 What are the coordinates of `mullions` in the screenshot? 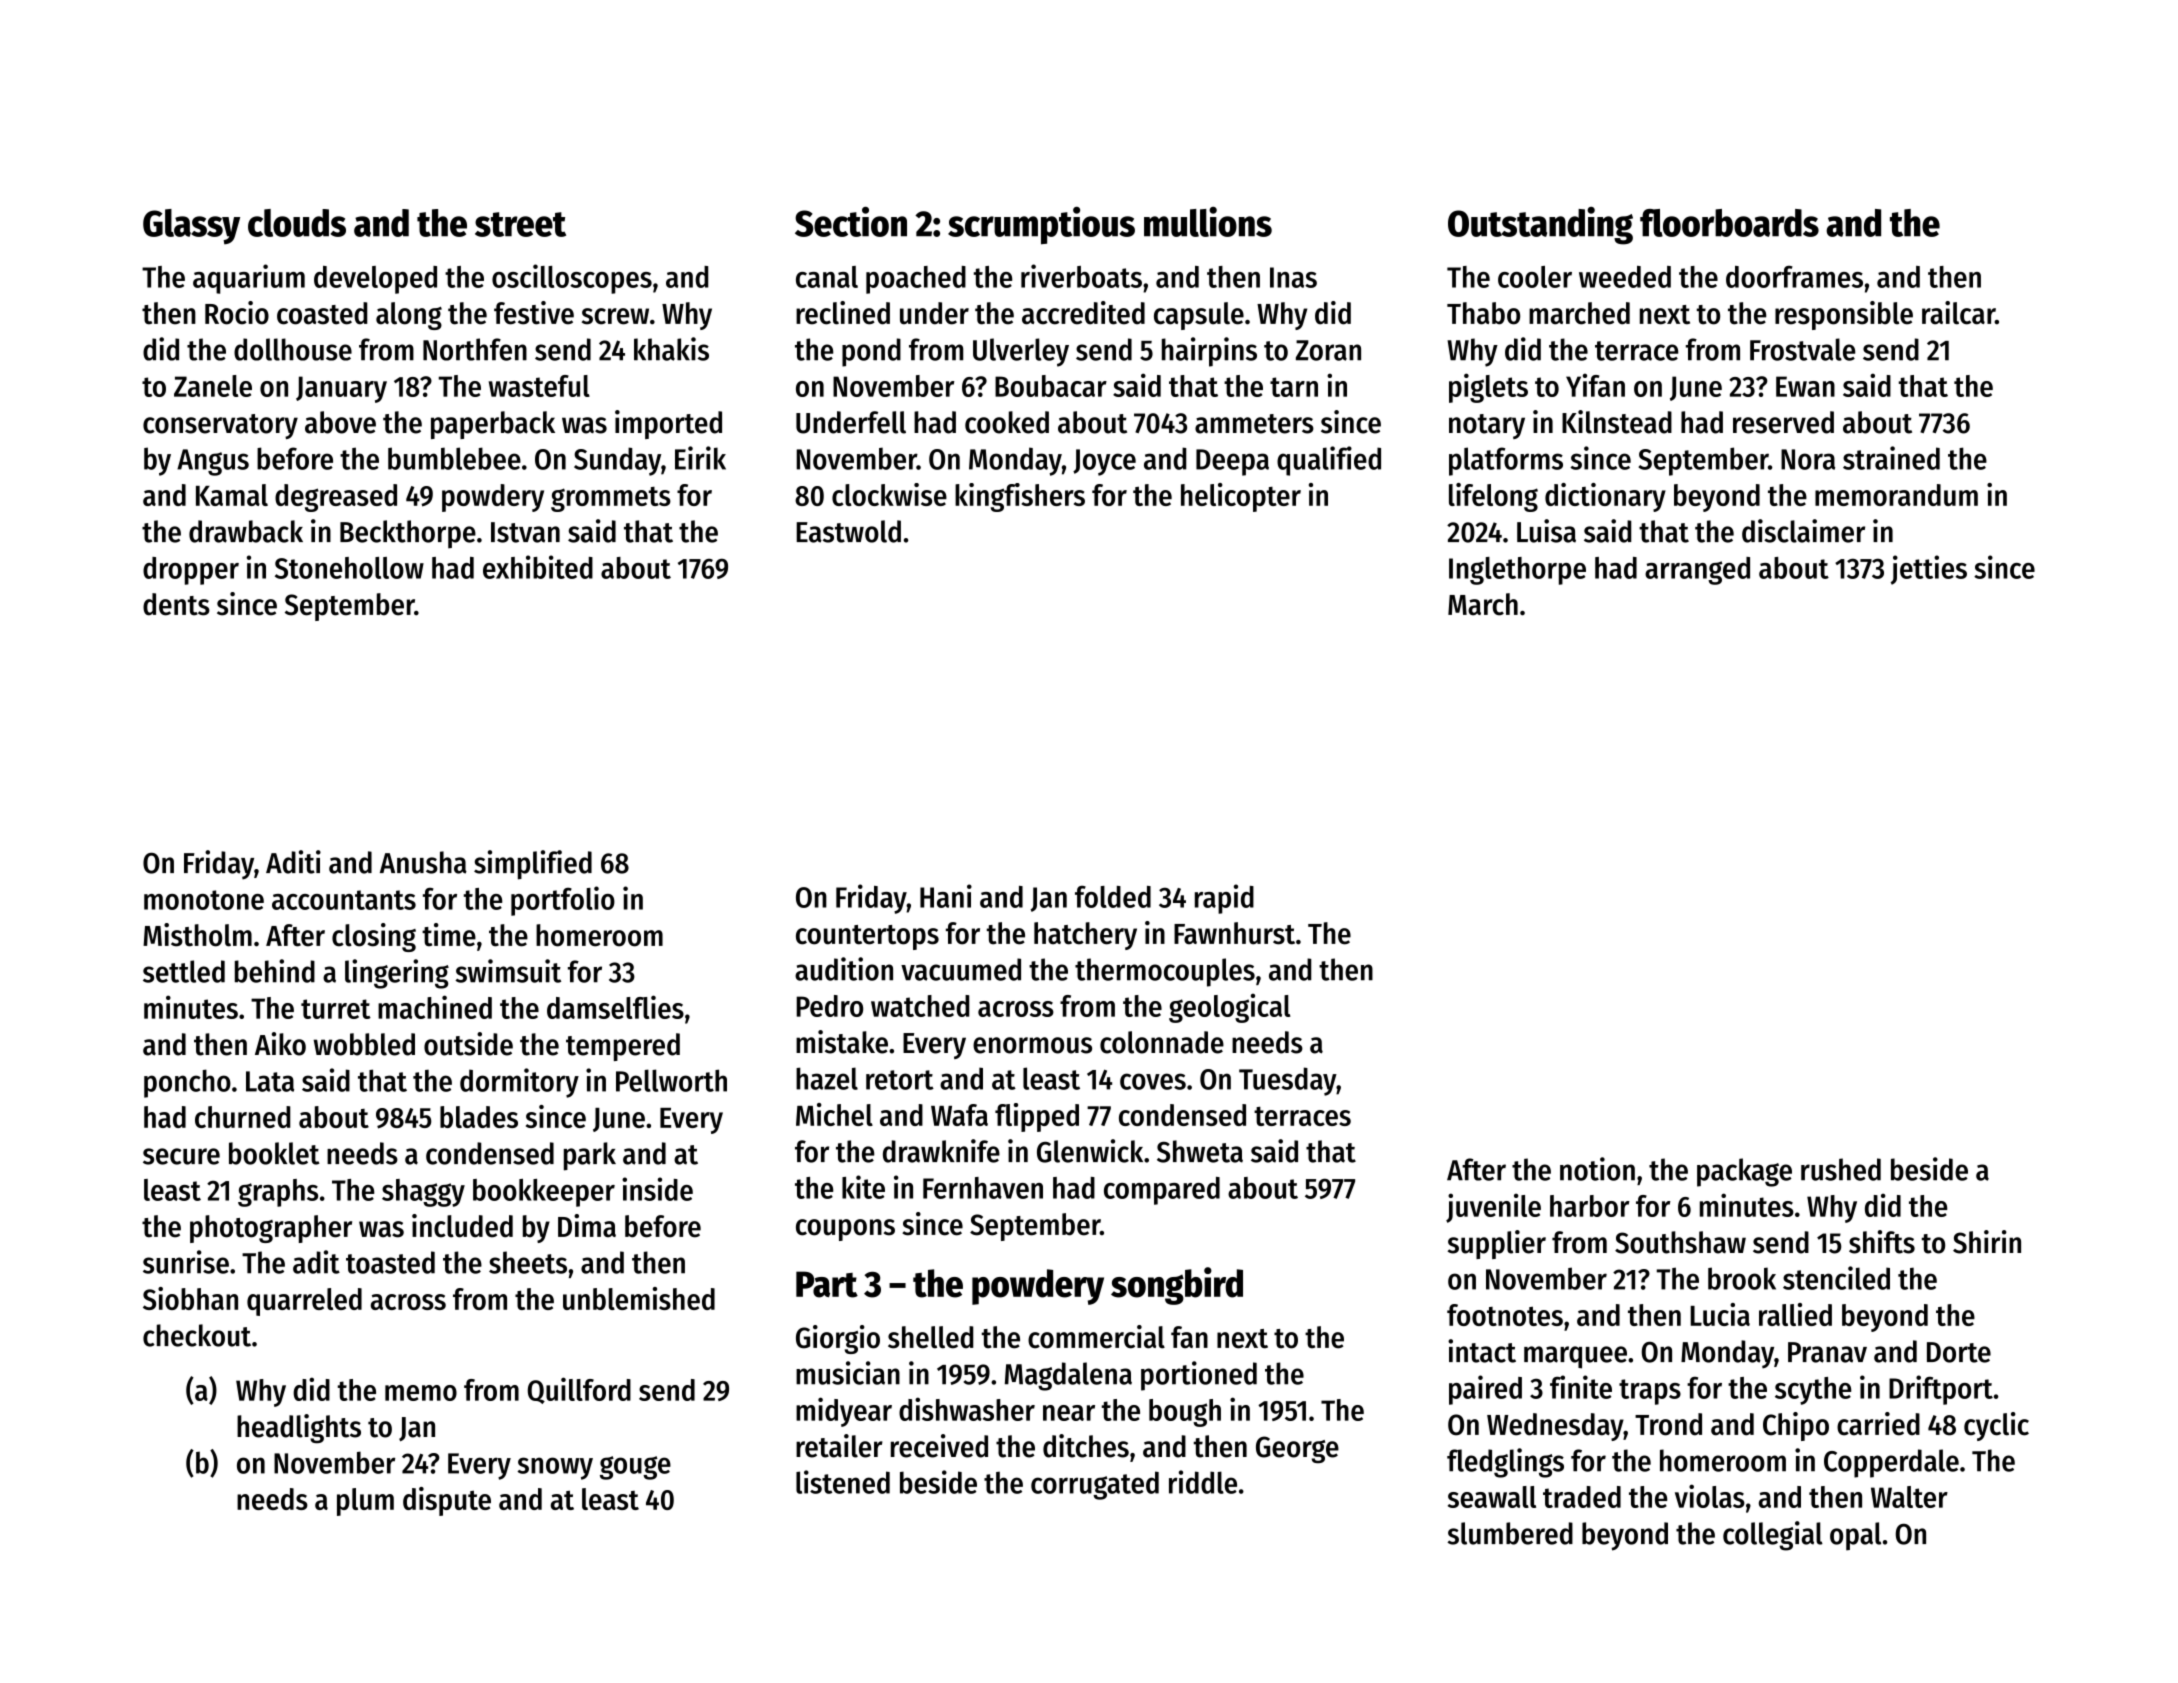 It's located at (1208, 222).
